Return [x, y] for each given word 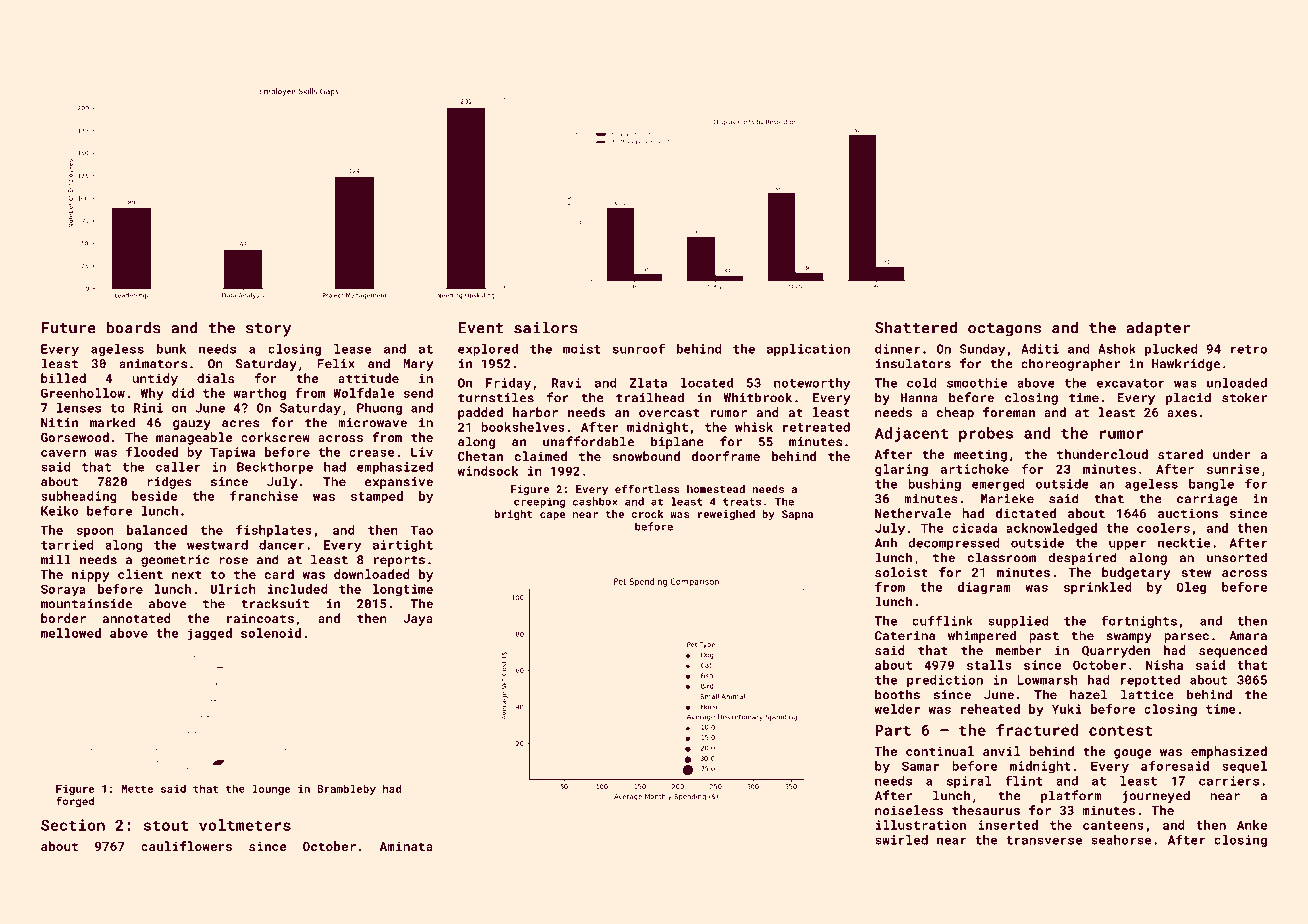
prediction [945, 681]
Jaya [418, 620]
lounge [271, 789]
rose [233, 561]
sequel [1244, 767]
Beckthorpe [275, 468]
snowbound [646, 456]
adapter [1158, 329]
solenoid [271, 633]
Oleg [1191, 588]
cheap [955, 413]
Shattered [916, 327]
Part [893, 730]
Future [68, 328]
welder [897, 709]
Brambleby [346, 789]
